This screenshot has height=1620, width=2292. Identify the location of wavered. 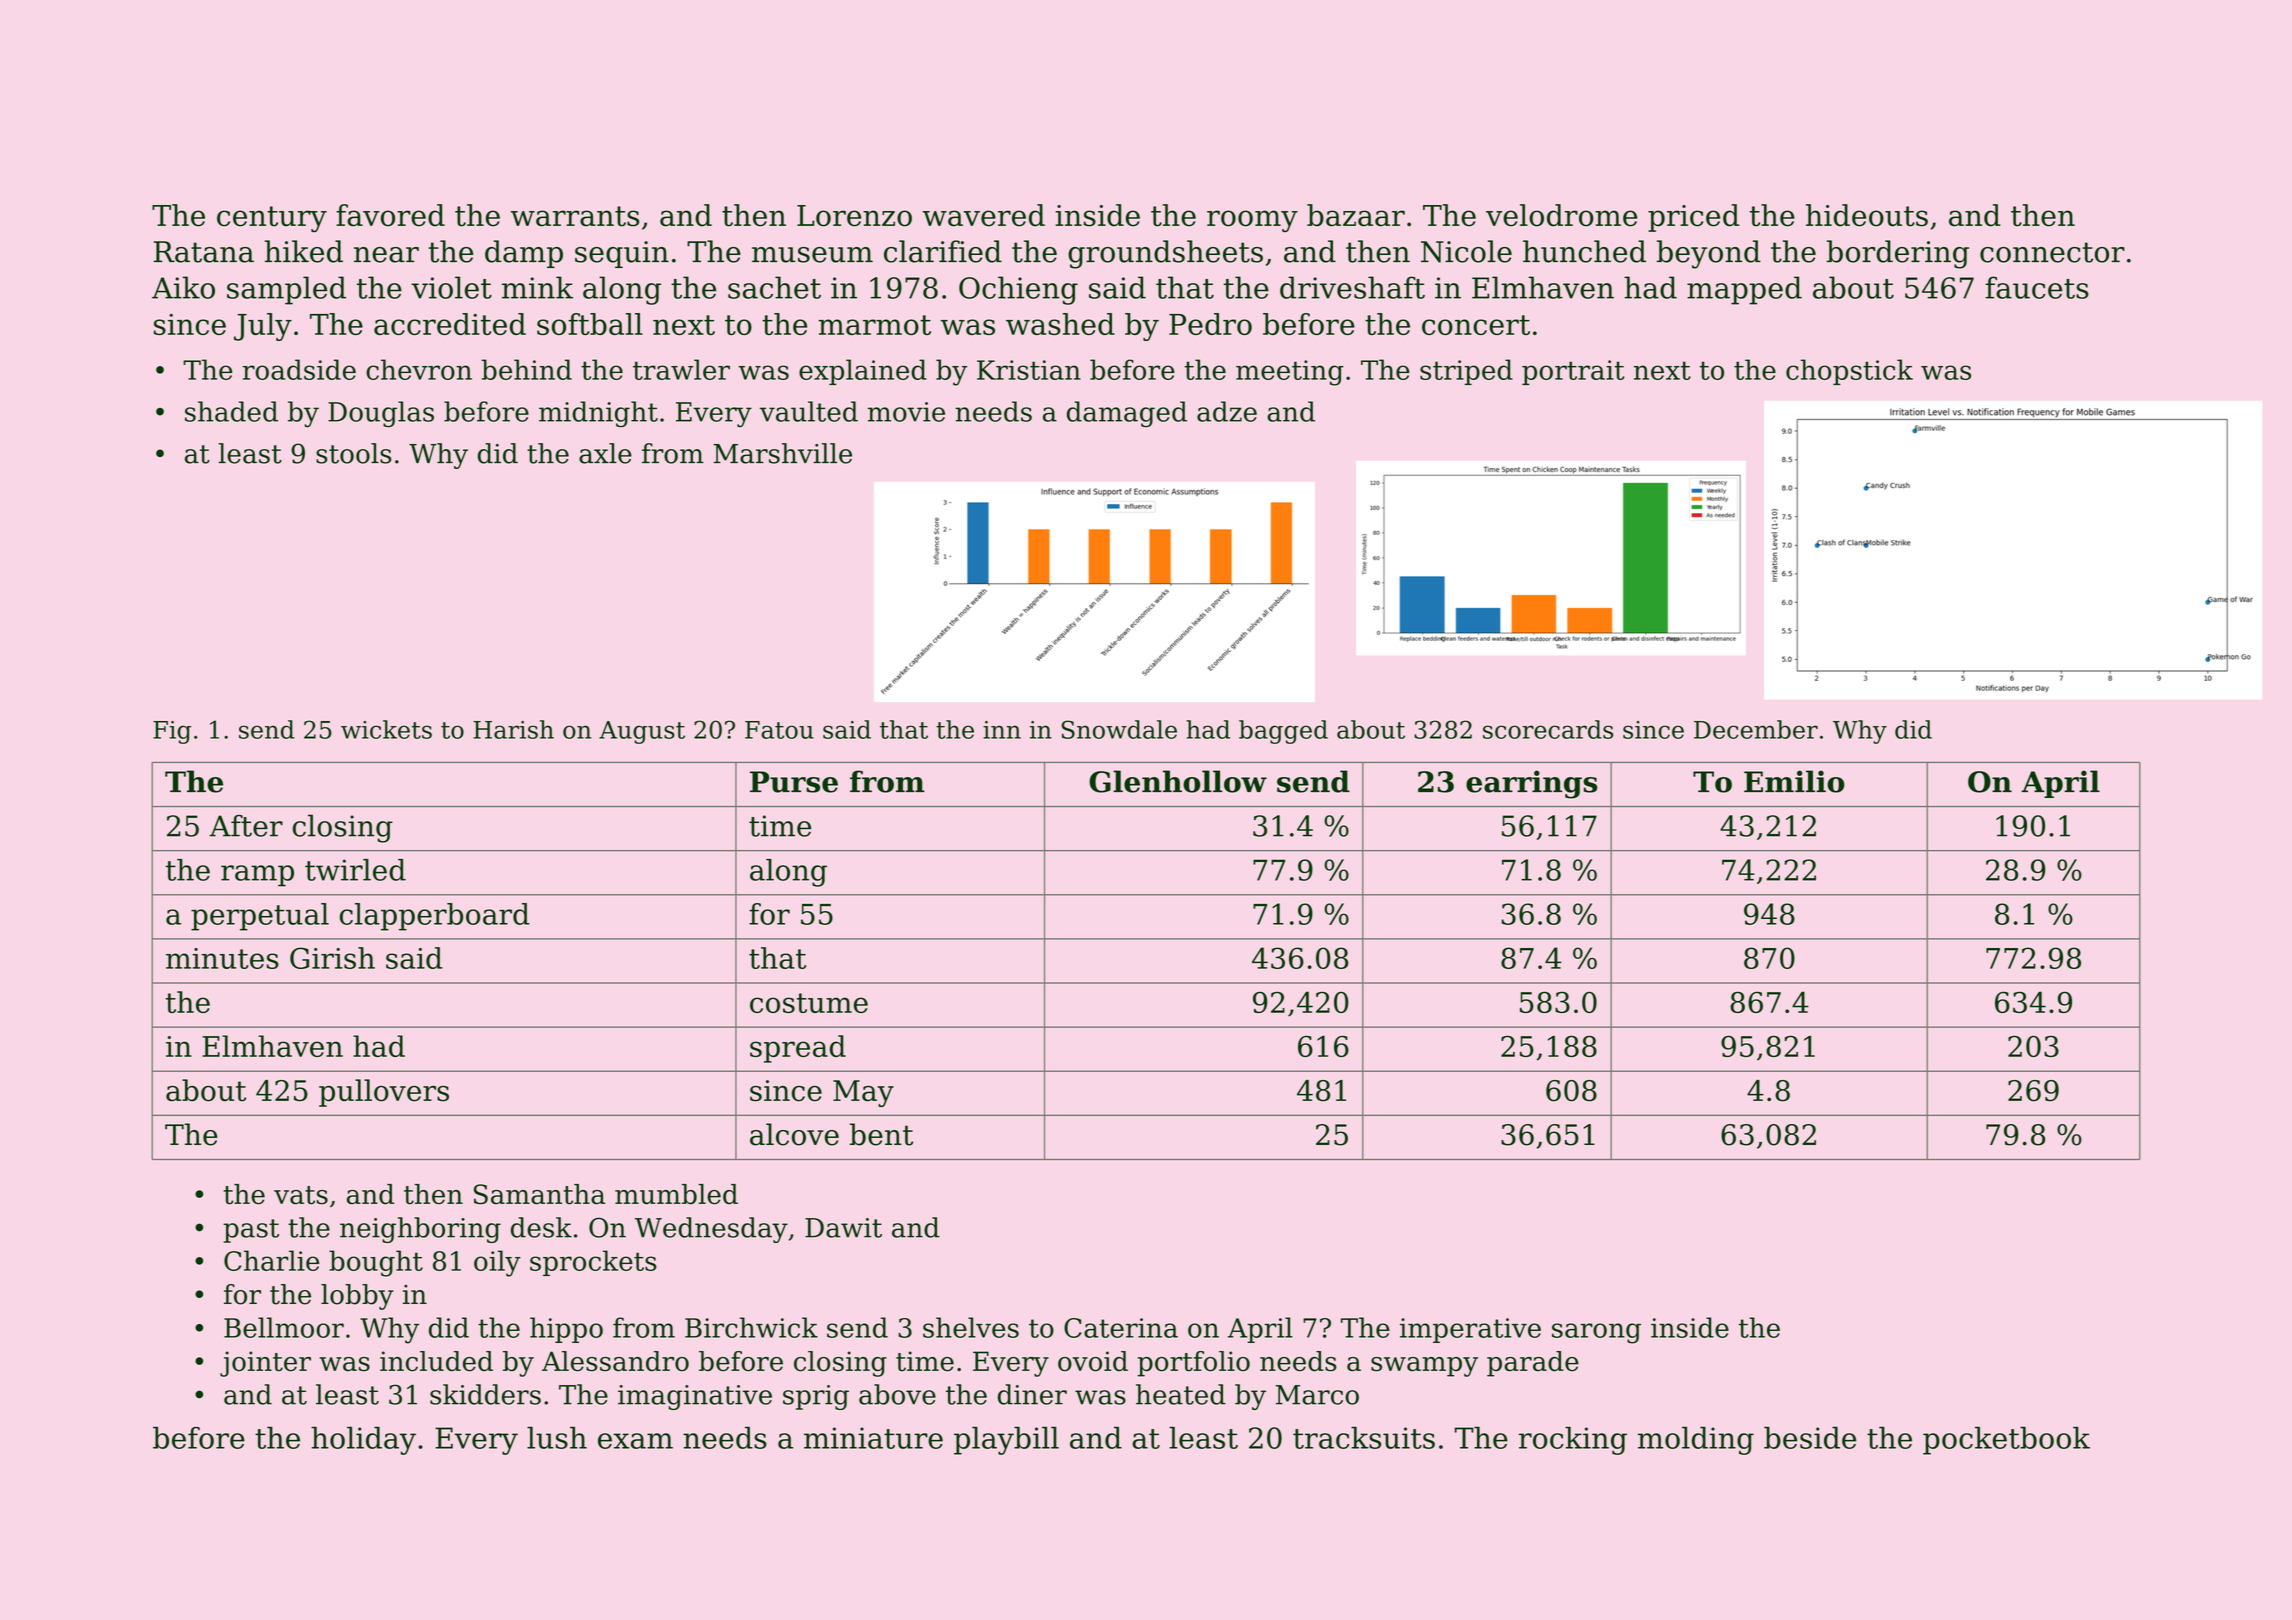
(984, 215).
